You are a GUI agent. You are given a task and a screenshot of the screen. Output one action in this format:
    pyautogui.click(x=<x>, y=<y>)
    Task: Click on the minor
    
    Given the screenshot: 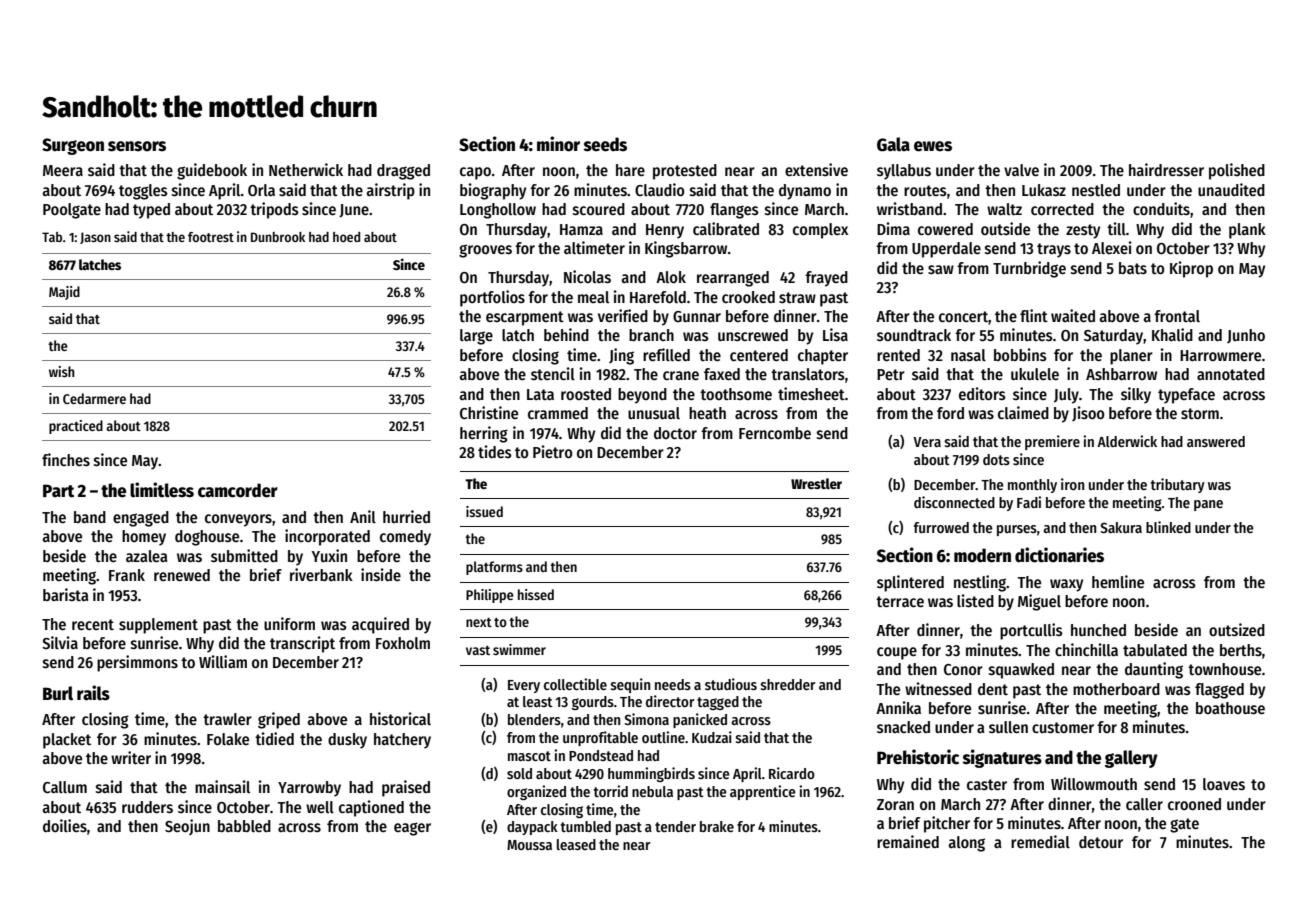 What is the action you would take?
    pyautogui.click(x=558, y=144)
